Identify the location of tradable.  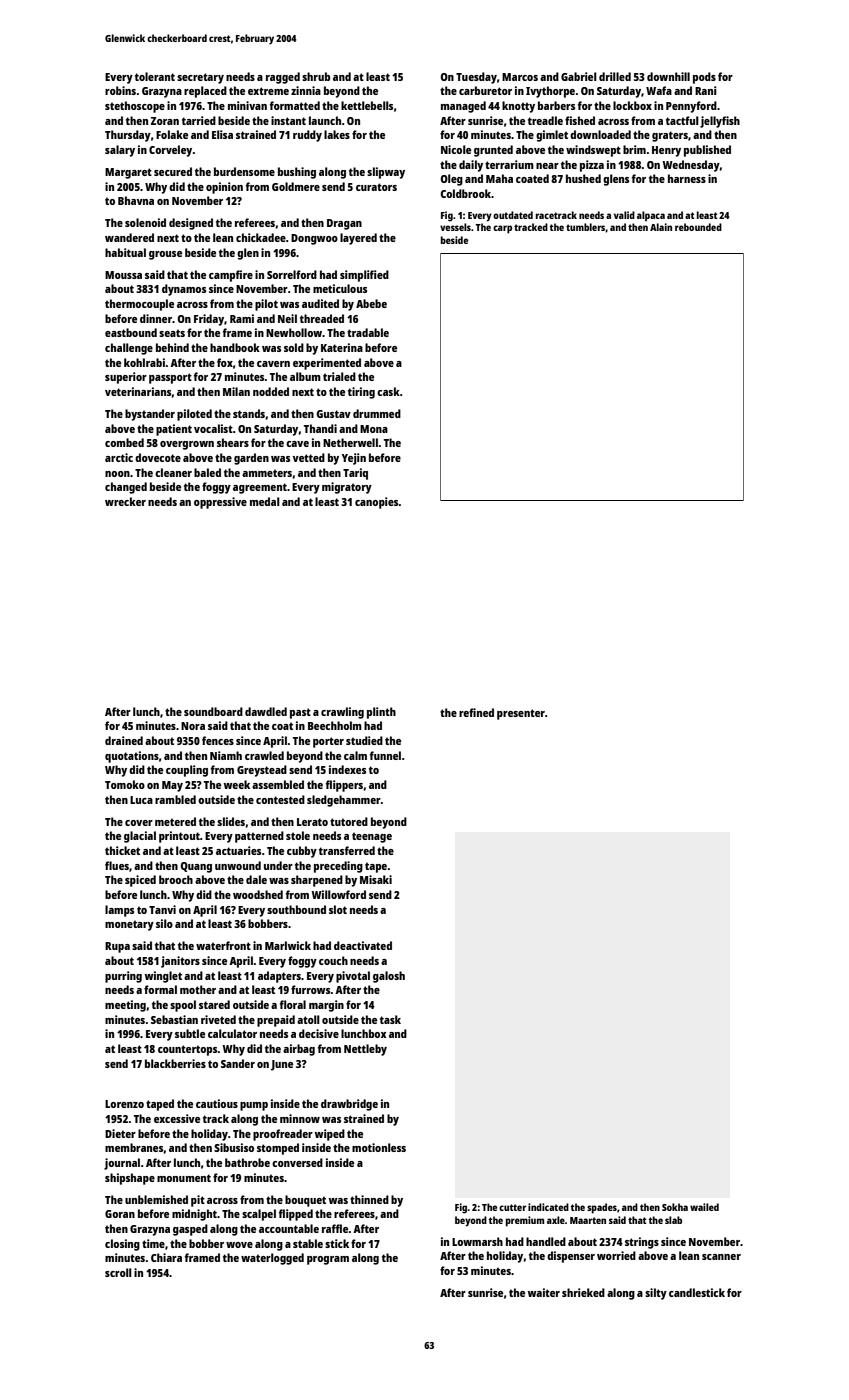
(368, 332).
